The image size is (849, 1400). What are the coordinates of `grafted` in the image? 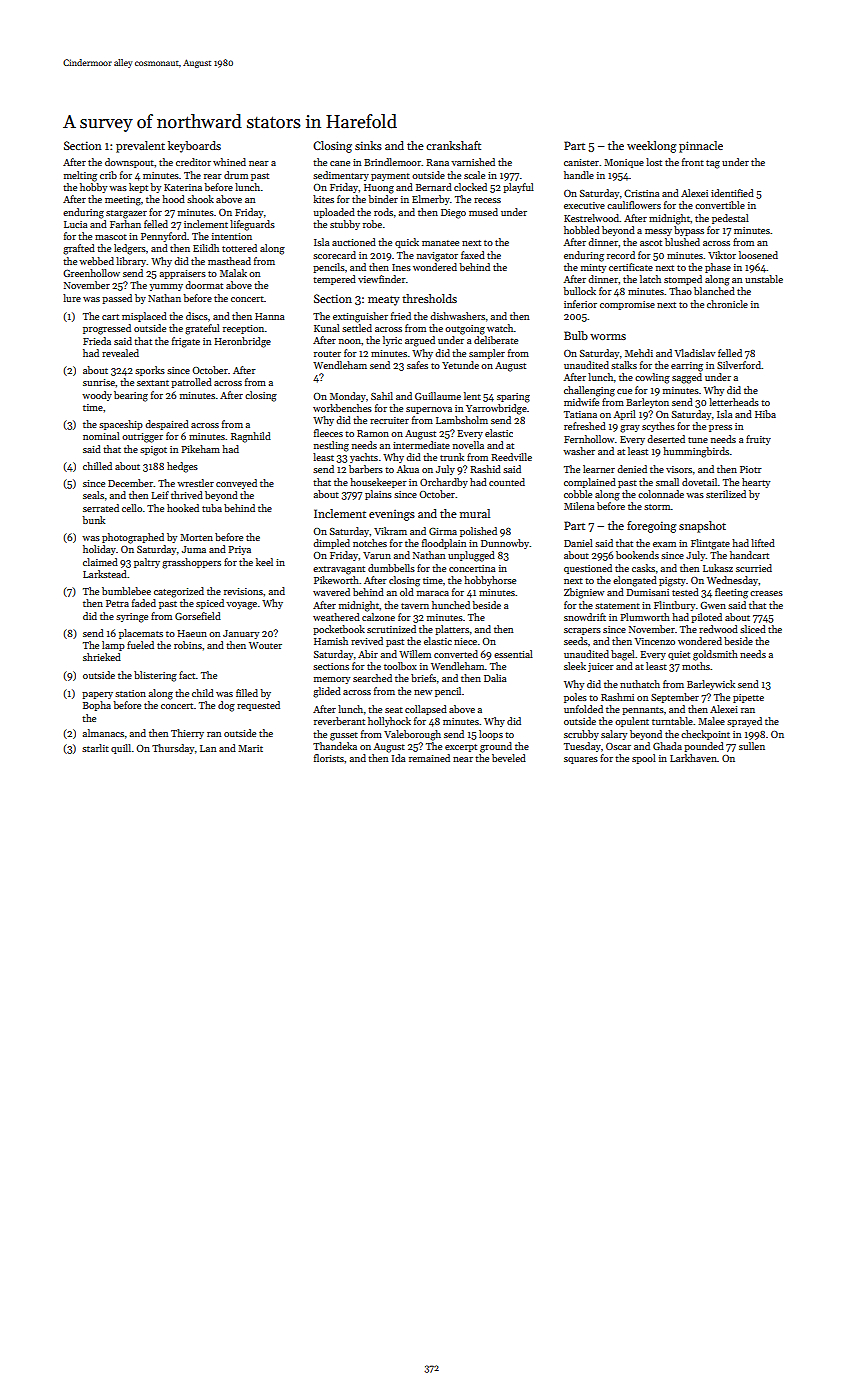 It's located at (79, 249).
